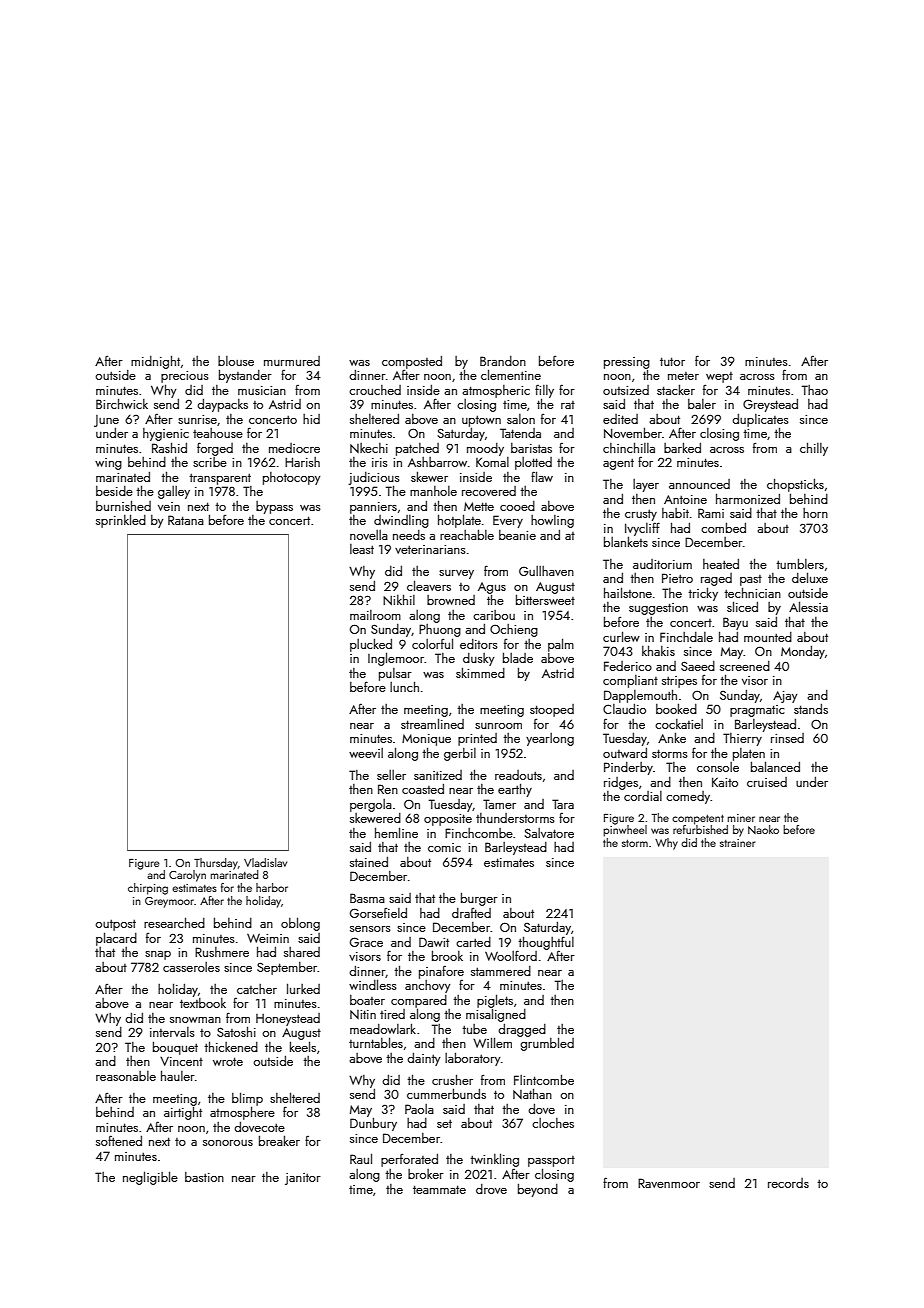 The width and height of the screenshot is (924, 1308). Describe the element at coordinates (491, 1189) in the screenshot. I see `drove` at that location.
